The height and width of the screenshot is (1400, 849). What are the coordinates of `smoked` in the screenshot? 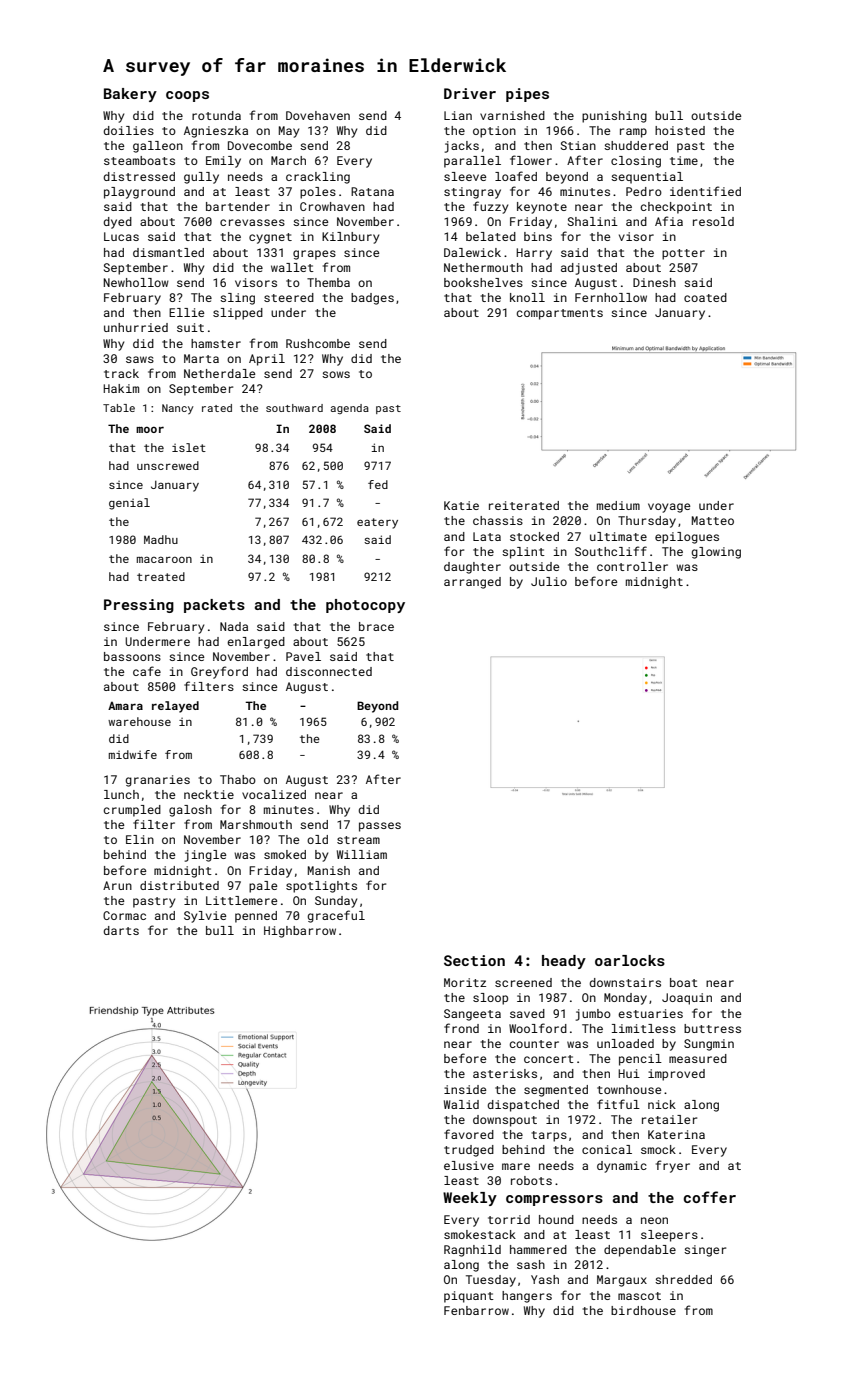 It's located at (285, 854).
